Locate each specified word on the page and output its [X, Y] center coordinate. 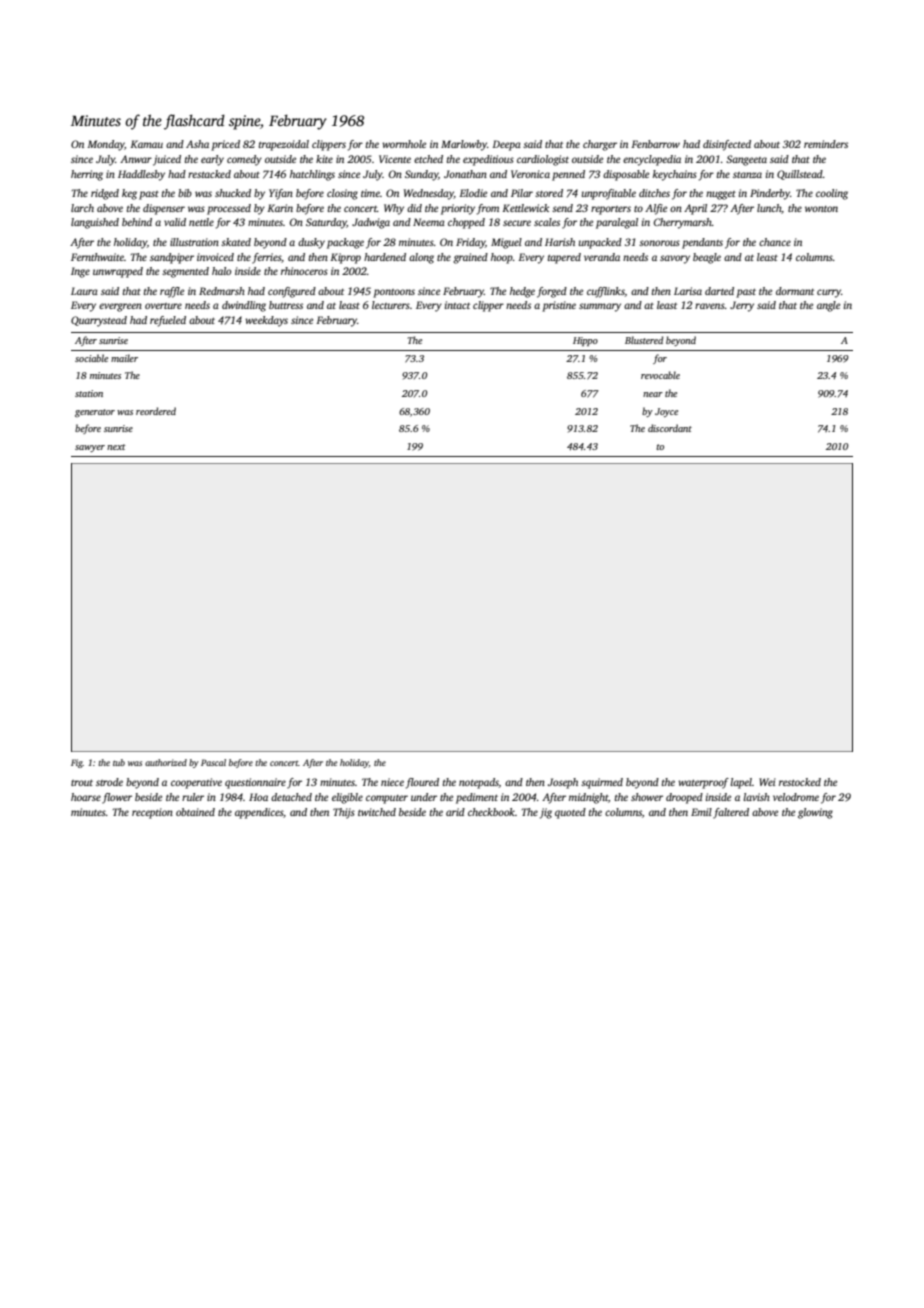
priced [225, 145]
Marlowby [464, 145]
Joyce [666, 412]
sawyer [90, 448]
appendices [259, 813]
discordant [670, 428]
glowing [815, 813]
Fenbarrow [655, 144]
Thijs [344, 813]
